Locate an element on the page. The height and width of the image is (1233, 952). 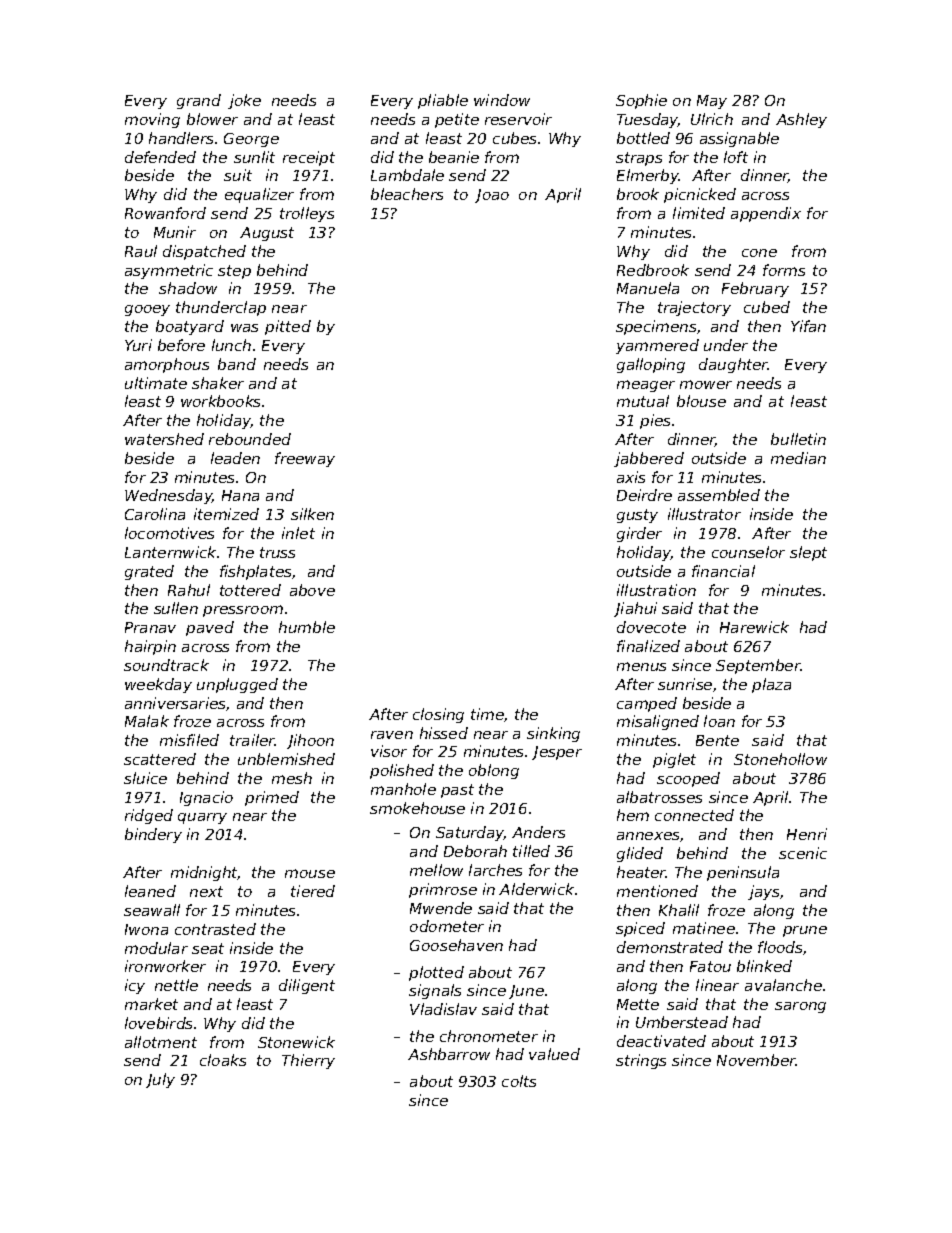
grand is located at coordinates (199, 101).
